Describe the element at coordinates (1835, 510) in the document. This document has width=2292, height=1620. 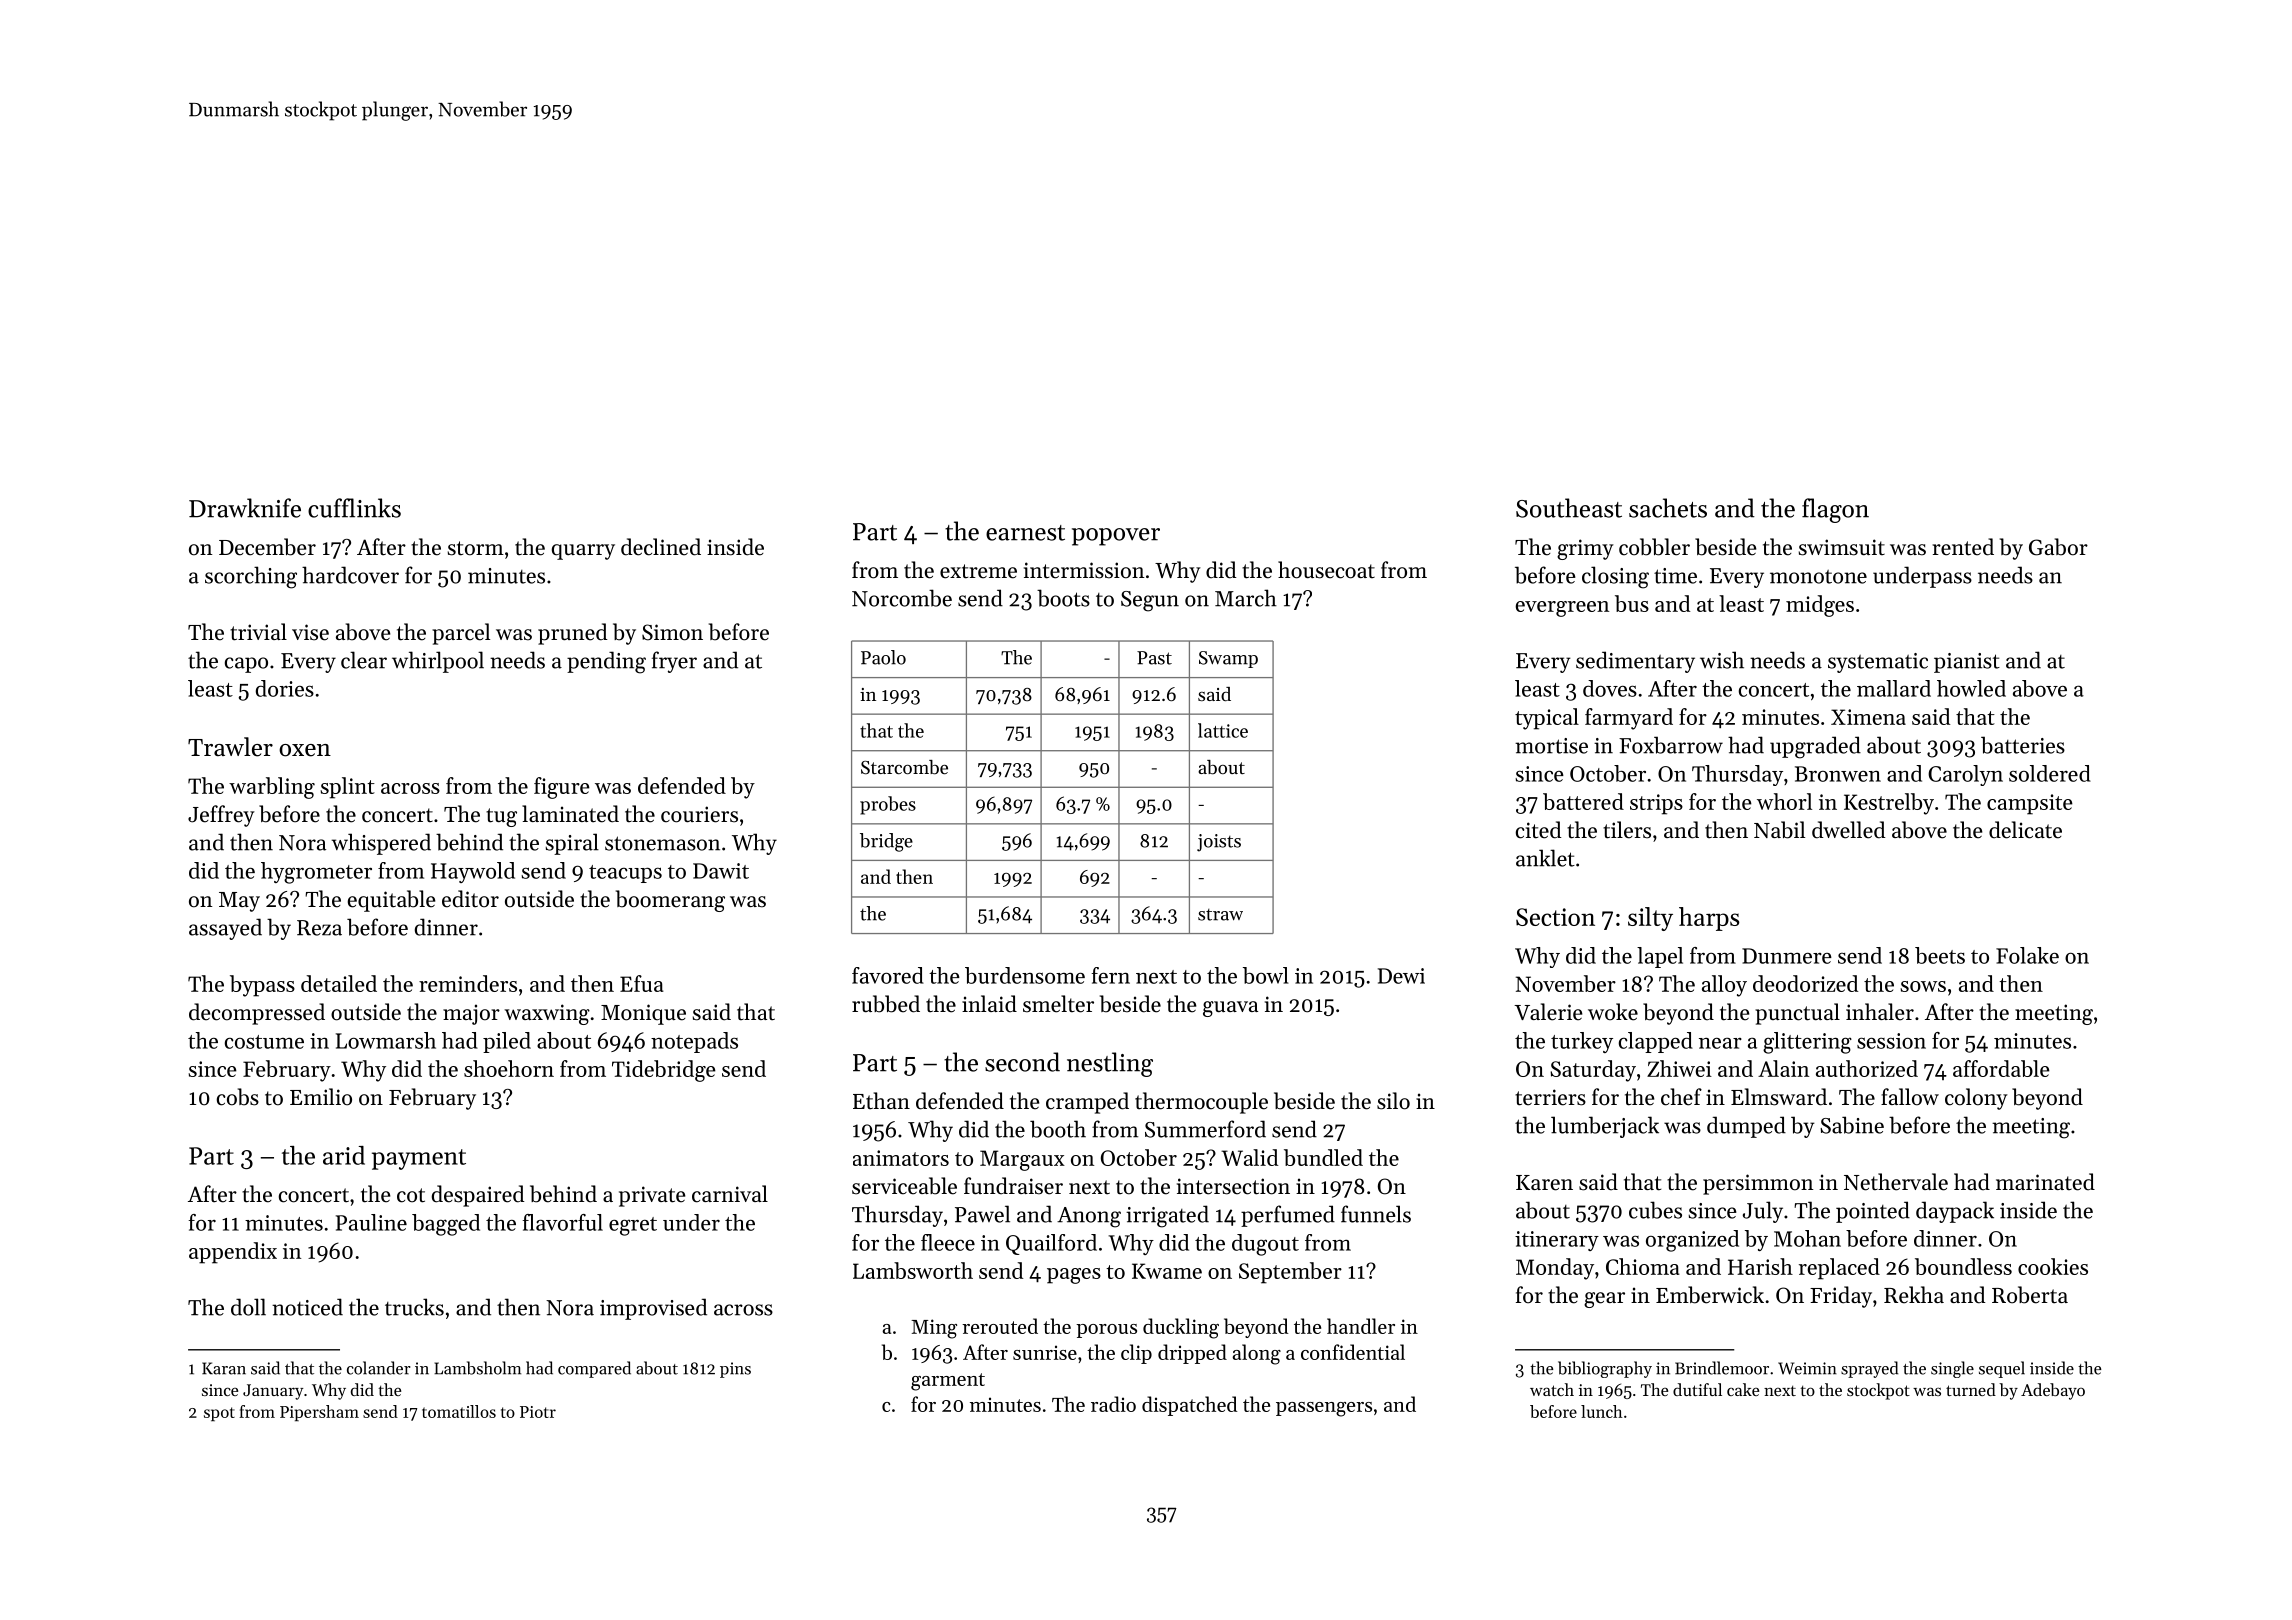
I see `flagon` at that location.
